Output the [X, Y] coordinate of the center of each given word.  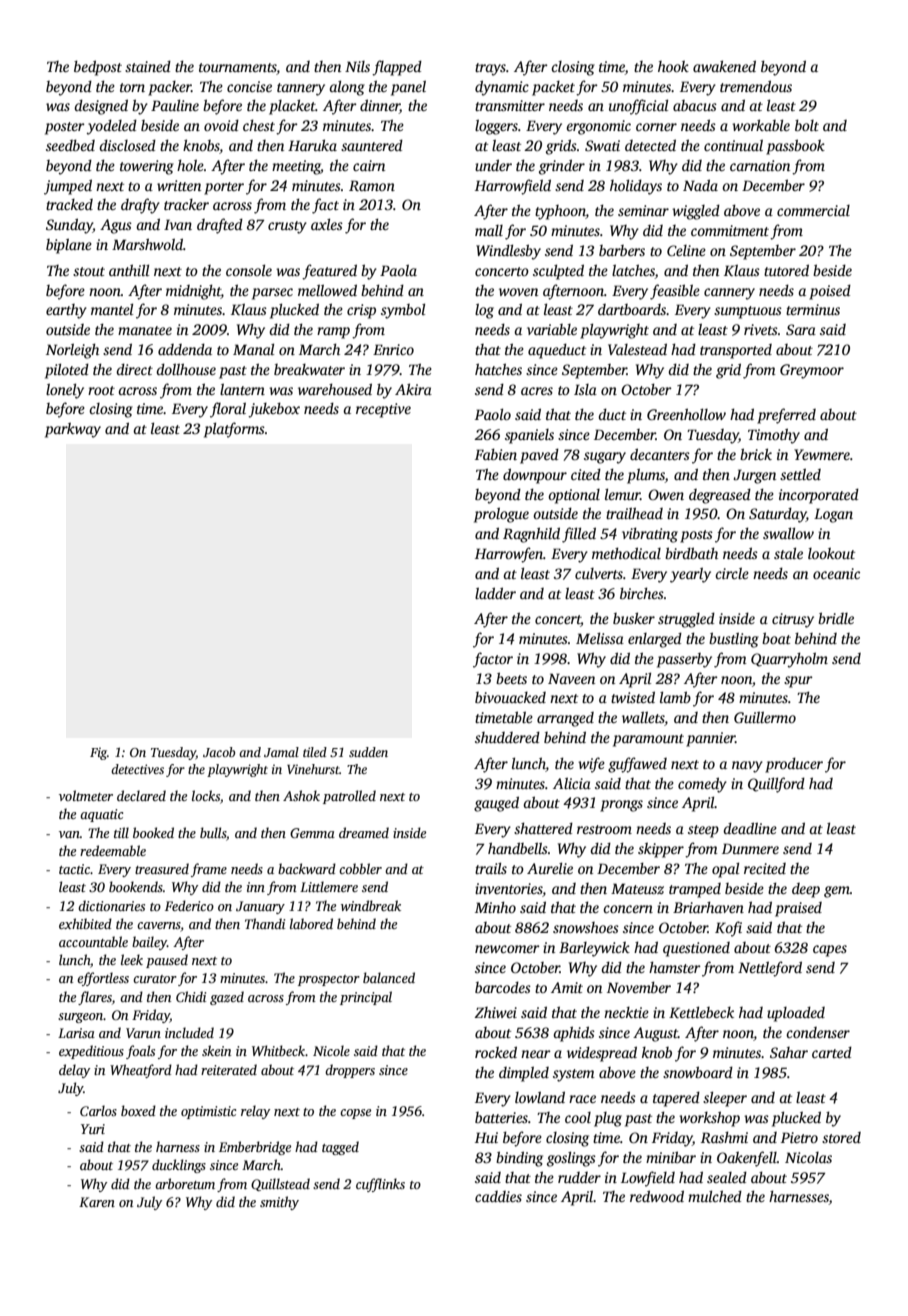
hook [673, 66]
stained [148, 66]
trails [491, 868]
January [260, 907]
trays [490, 69]
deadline [750, 828]
